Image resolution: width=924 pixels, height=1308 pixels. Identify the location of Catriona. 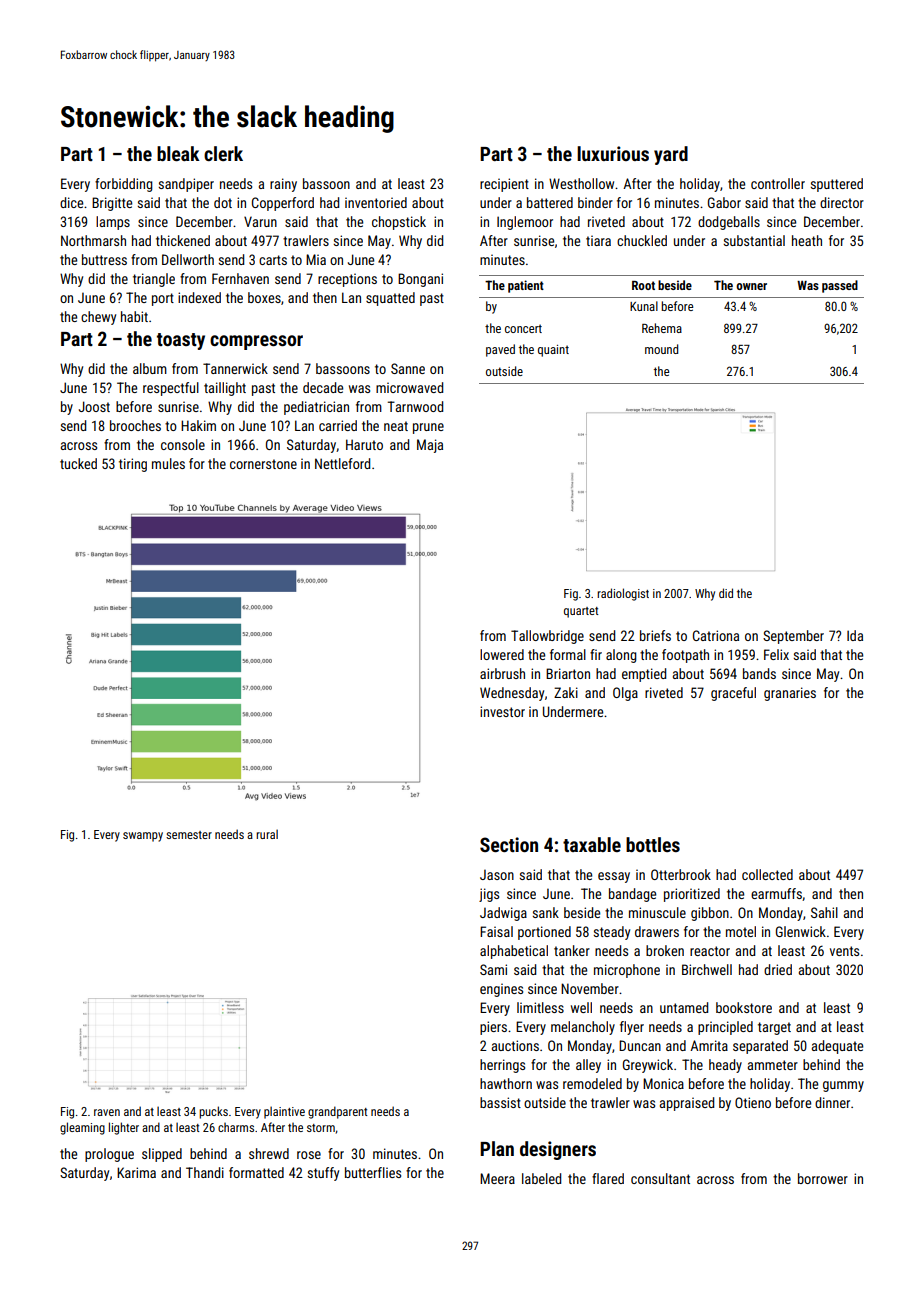
(716, 635).
